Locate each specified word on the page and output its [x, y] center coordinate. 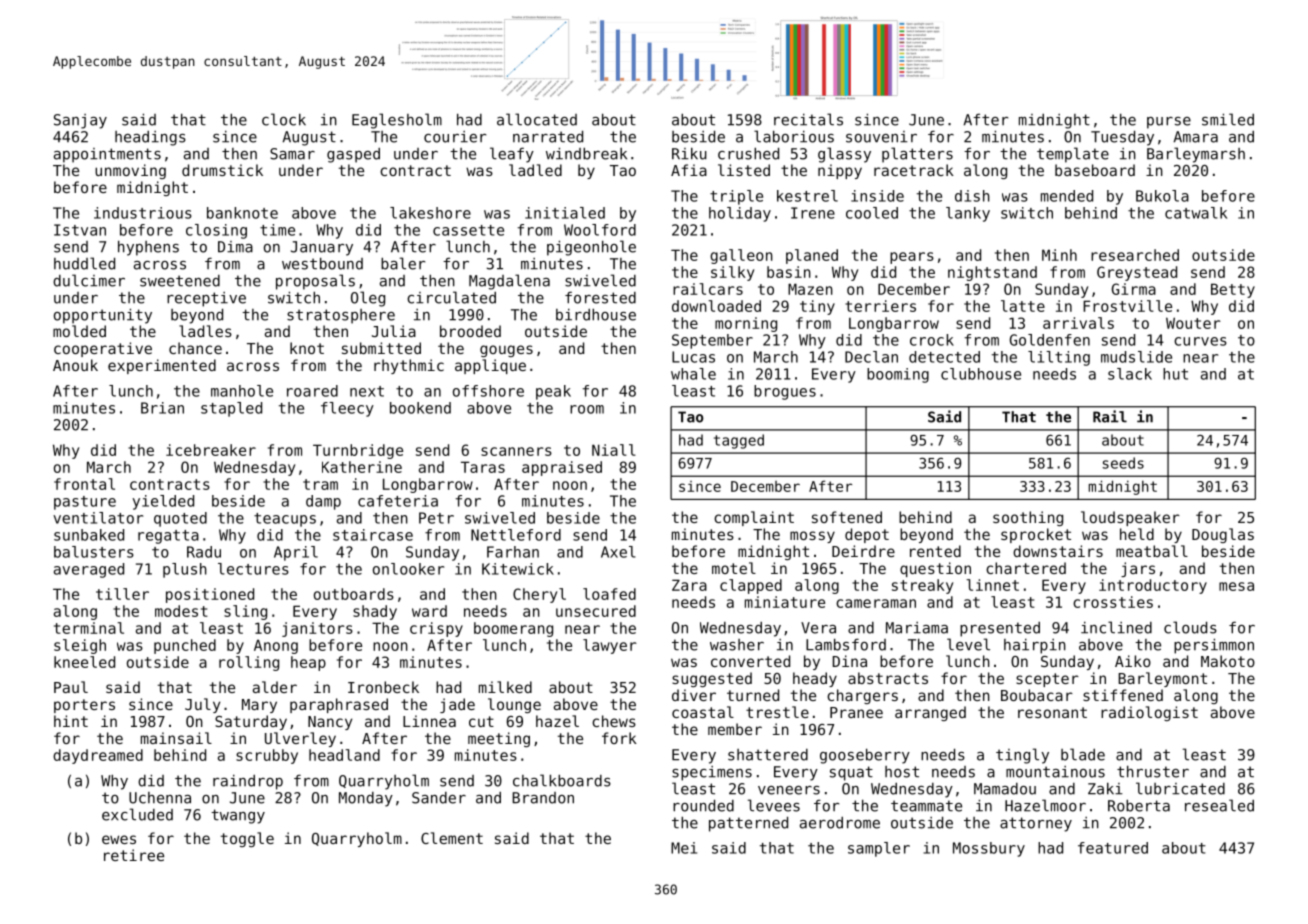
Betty [1233, 290]
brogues [785, 392]
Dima [235, 247]
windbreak [586, 153]
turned [753, 695]
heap [308, 663]
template [1073, 155]
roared [312, 391]
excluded [137, 814]
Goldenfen [1050, 340]
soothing [1028, 518]
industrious [143, 213]
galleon [741, 256]
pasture [85, 503]
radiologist [1149, 713]
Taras [483, 467]
